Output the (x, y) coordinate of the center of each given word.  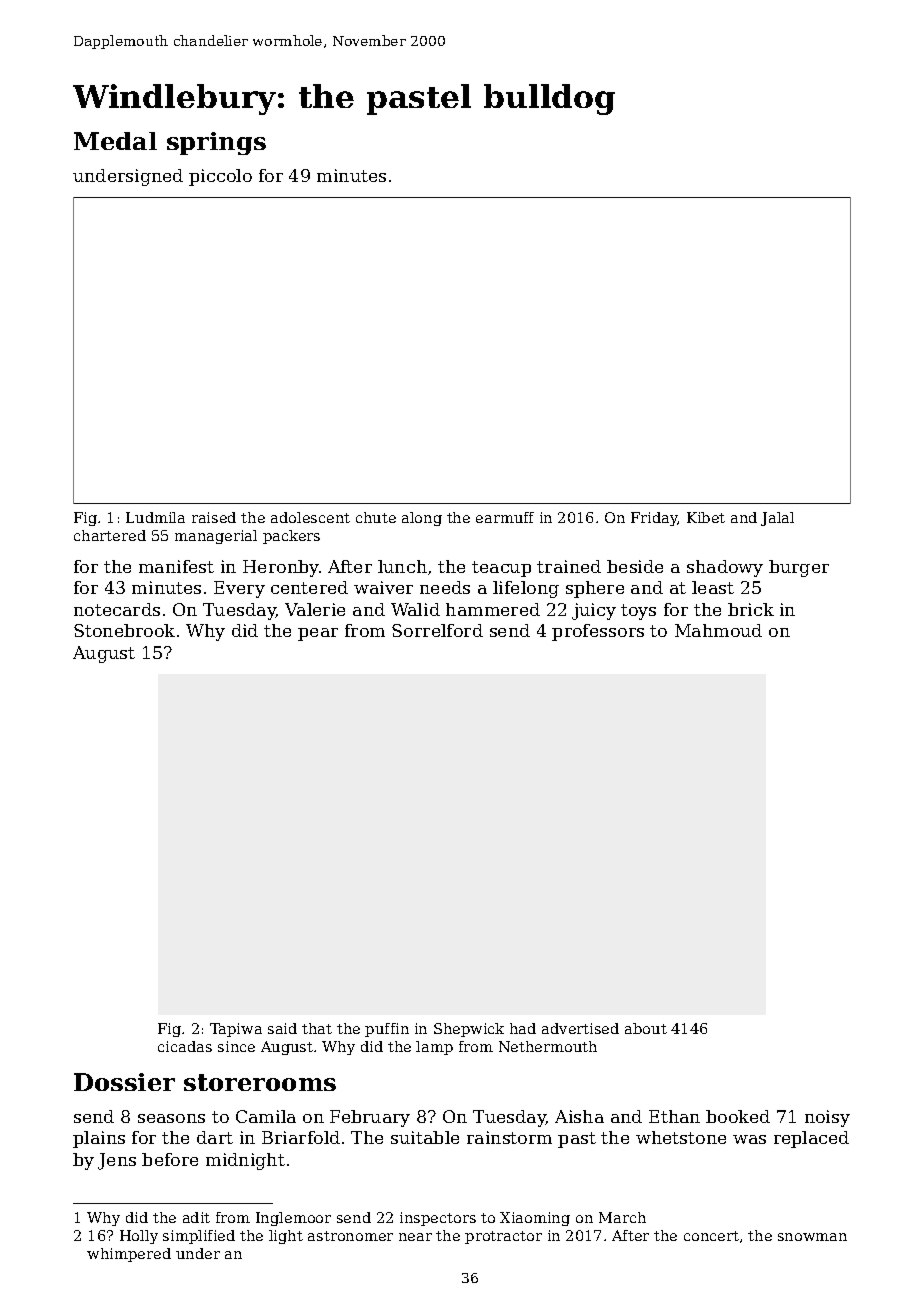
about (646, 1028)
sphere (595, 589)
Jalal (777, 519)
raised (214, 517)
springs (216, 143)
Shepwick (469, 1030)
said (282, 1028)
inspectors (438, 1219)
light (286, 1237)
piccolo (220, 177)
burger (799, 568)
